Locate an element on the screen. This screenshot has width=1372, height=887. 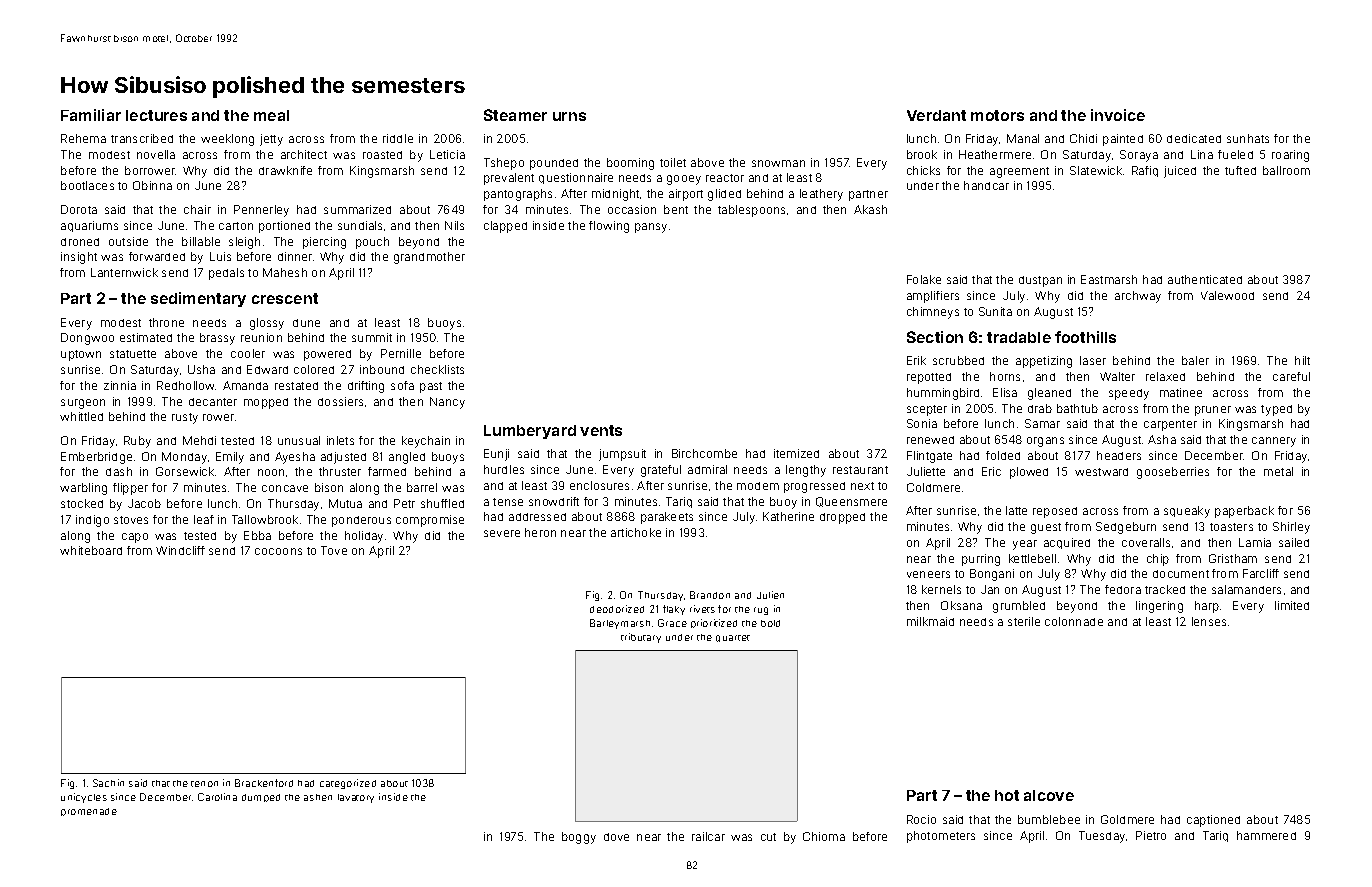
veneers is located at coordinates (928, 574).
